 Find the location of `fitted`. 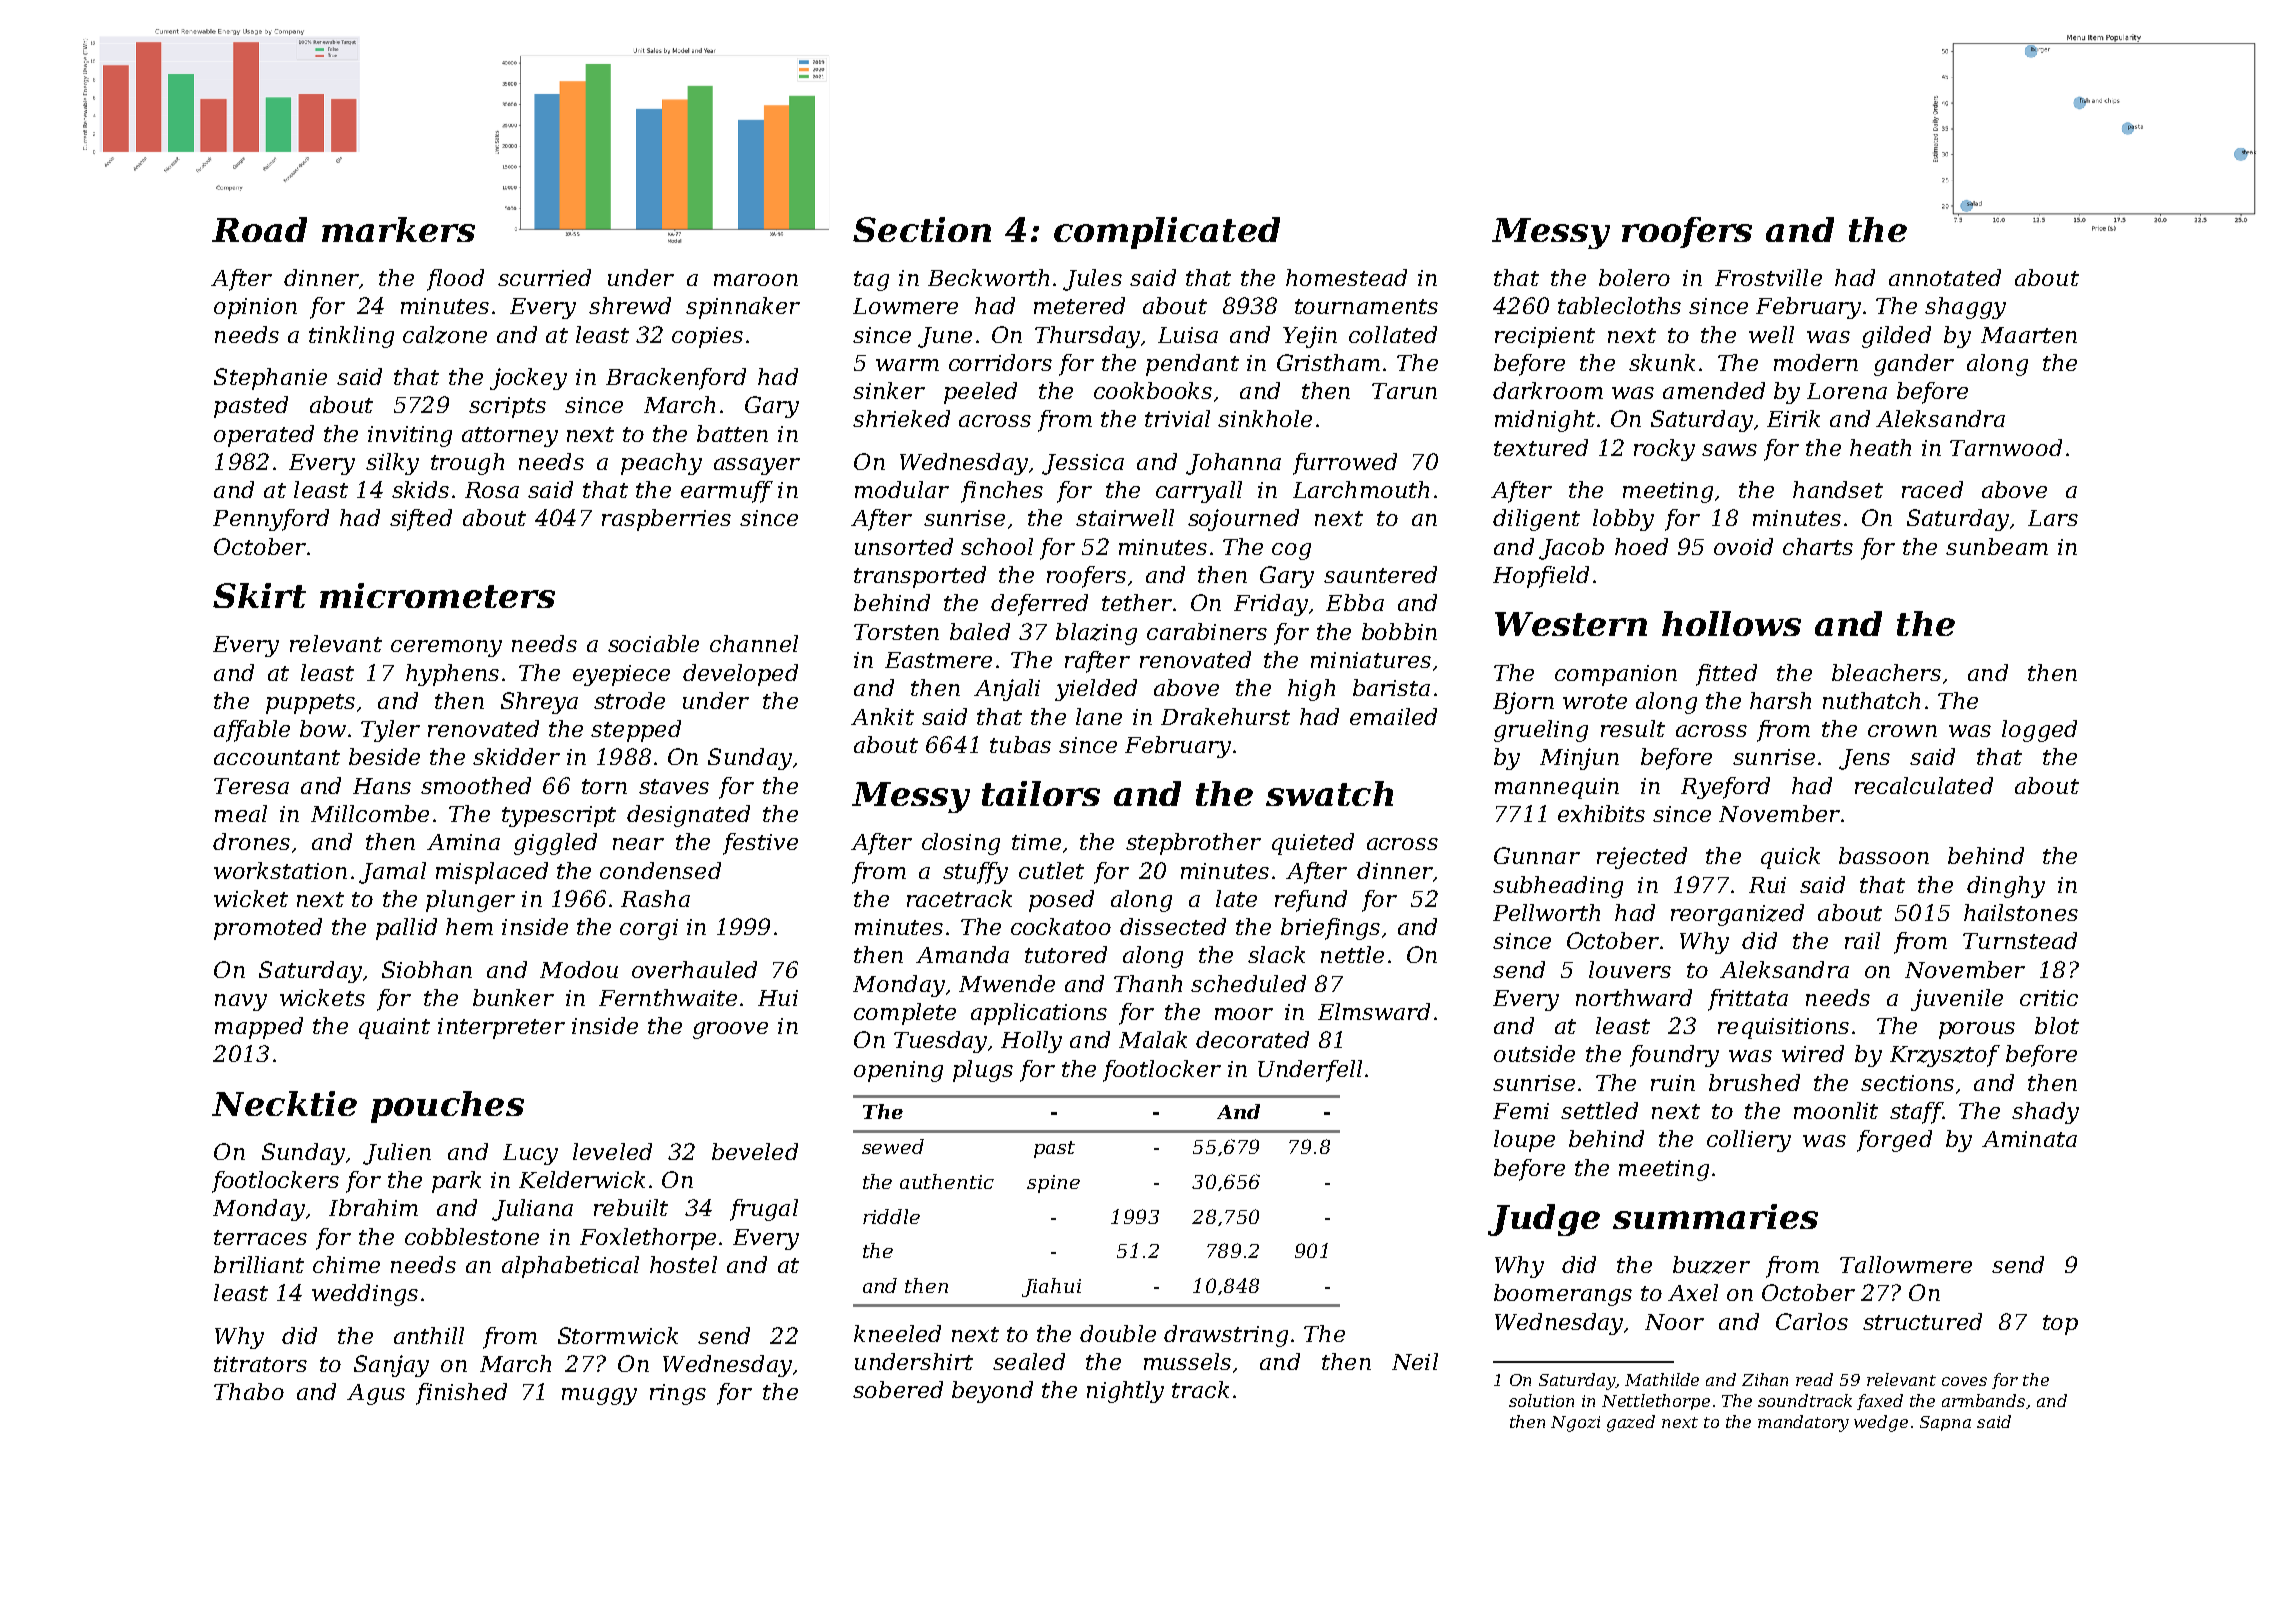

fitted is located at coordinates (1726, 675).
